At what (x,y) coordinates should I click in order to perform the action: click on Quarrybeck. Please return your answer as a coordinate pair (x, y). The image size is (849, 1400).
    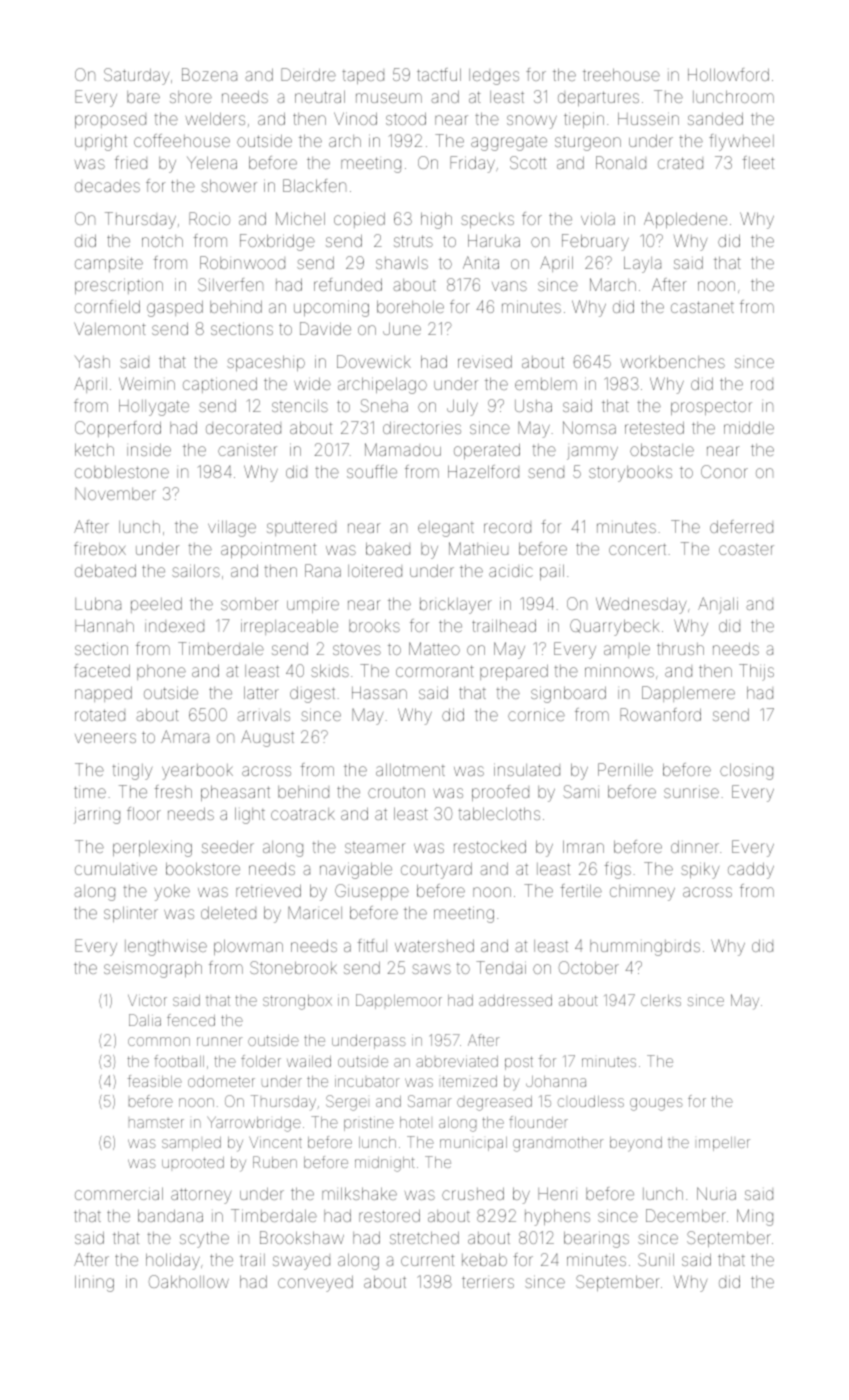
    Looking at the image, I should click on (614, 627).
